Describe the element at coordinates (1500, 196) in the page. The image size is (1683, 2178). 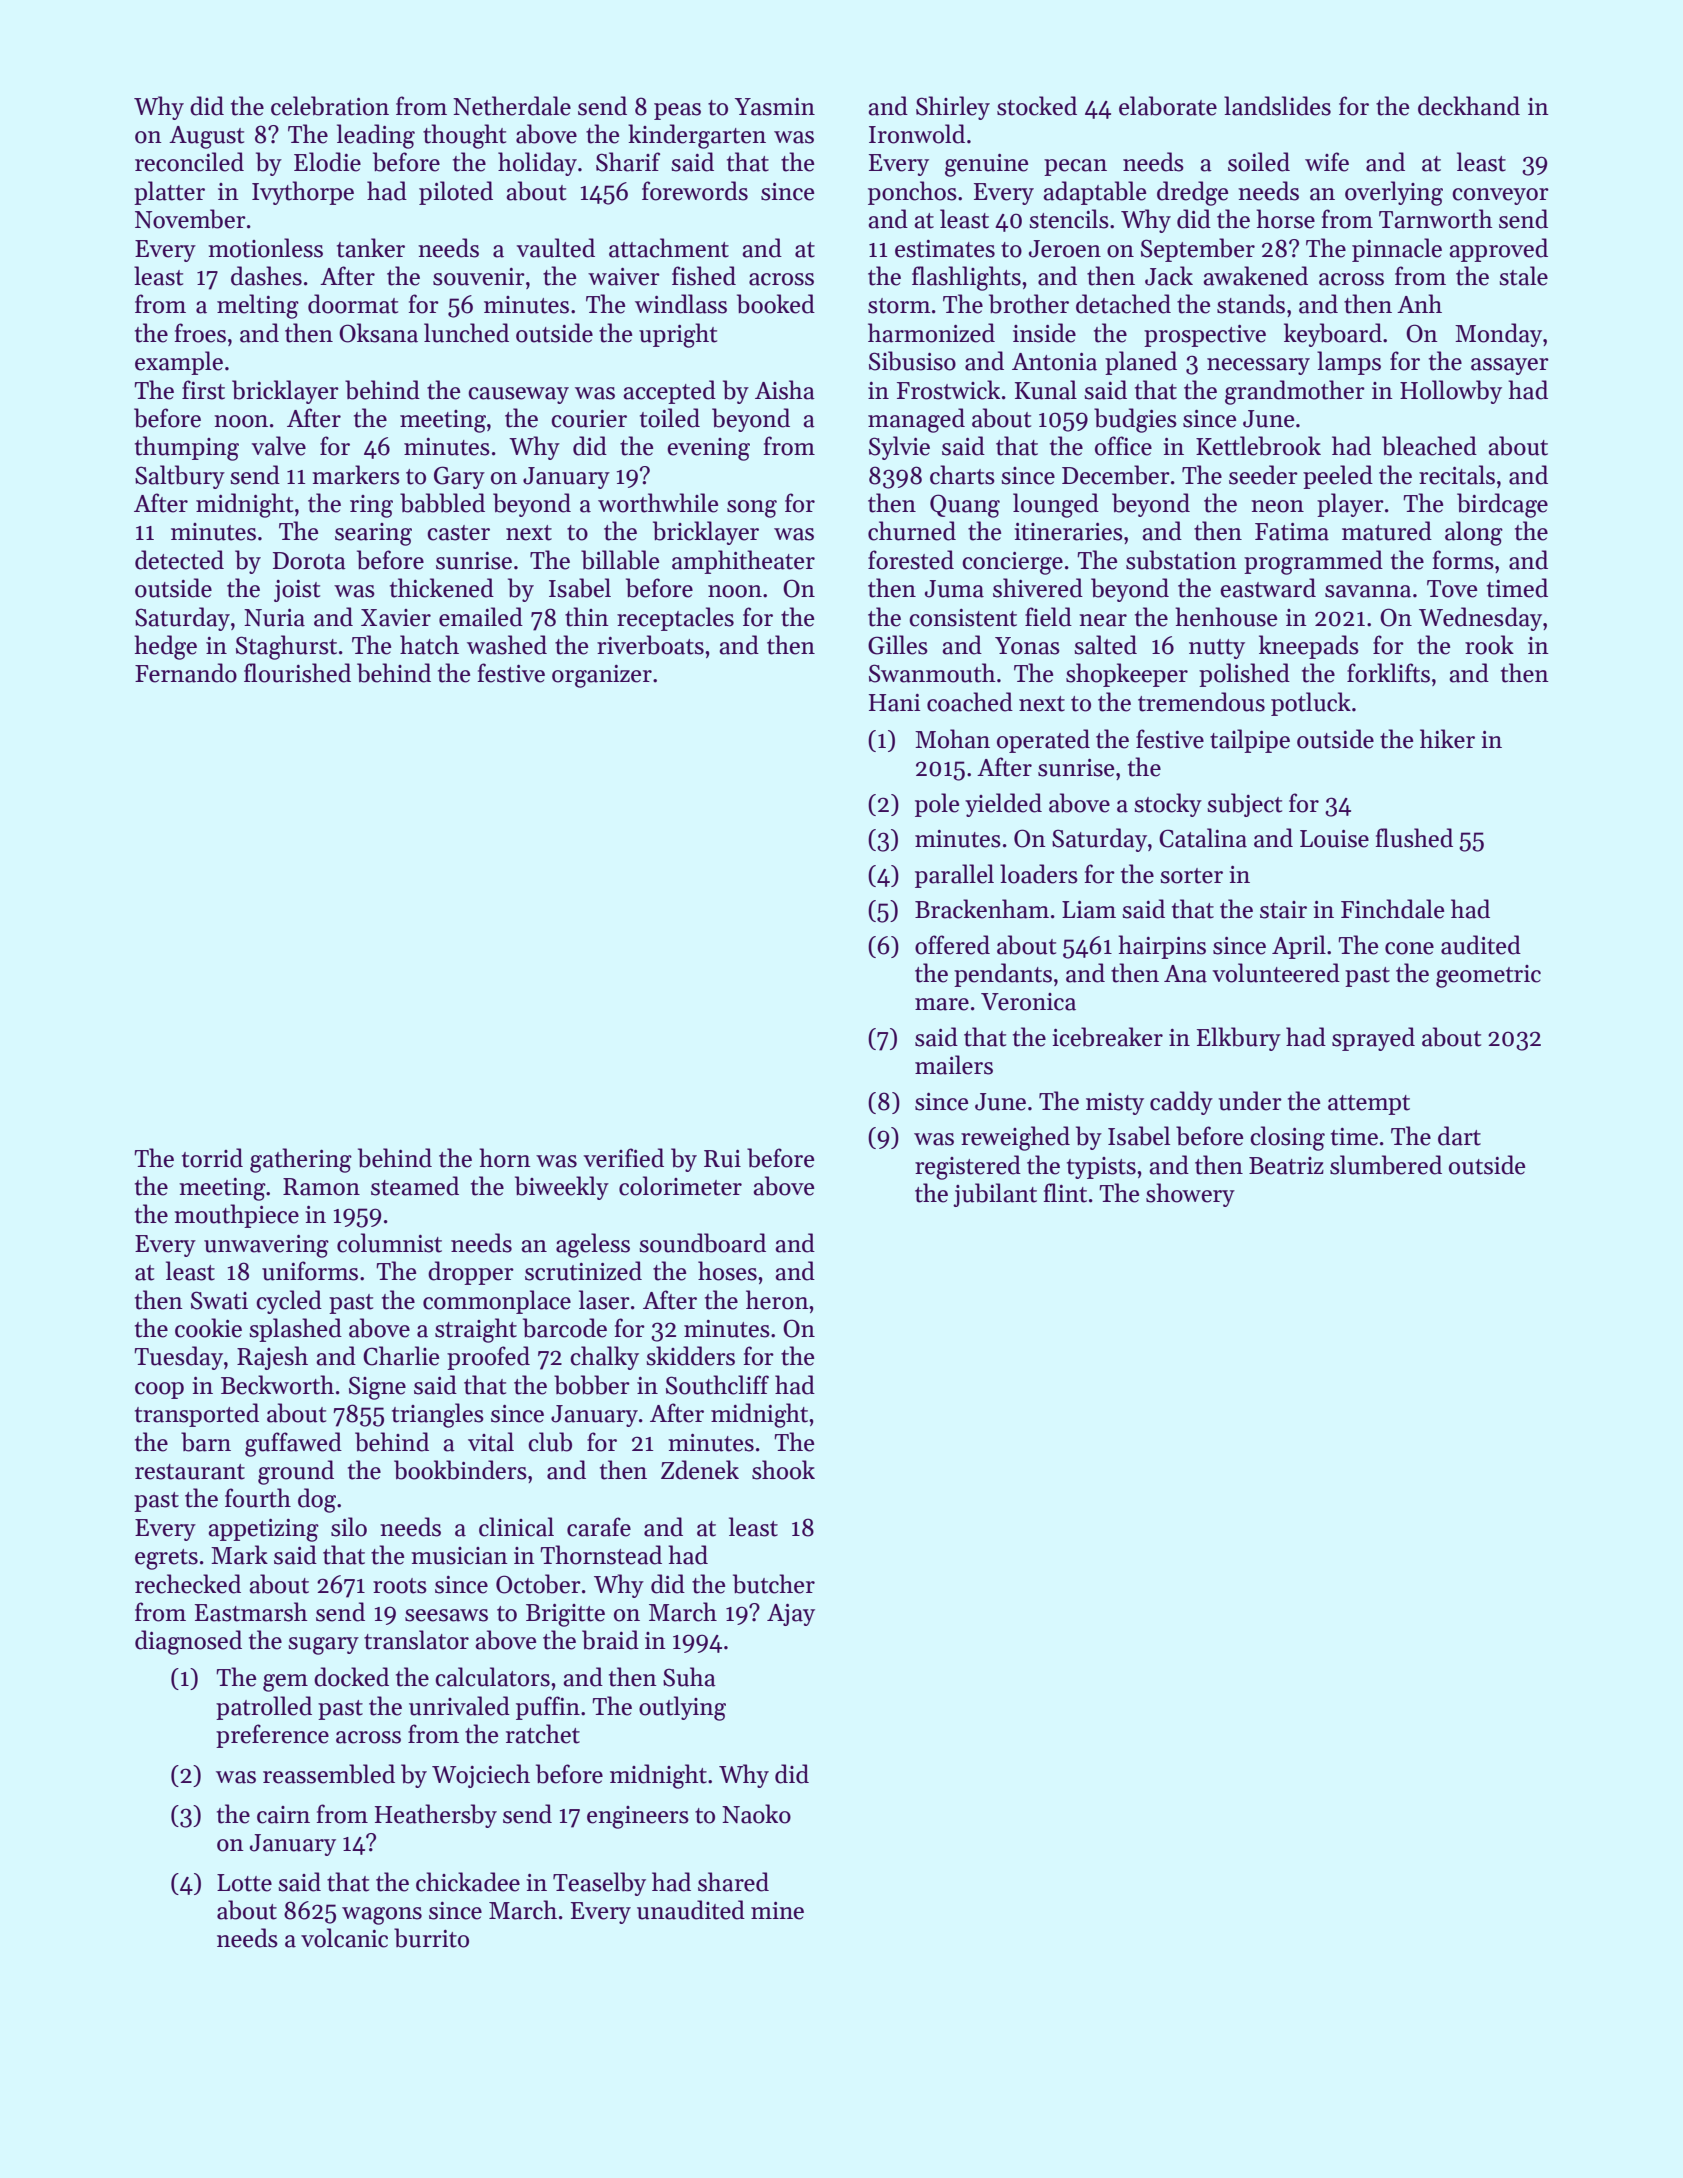
I see `conveyor` at that location.
